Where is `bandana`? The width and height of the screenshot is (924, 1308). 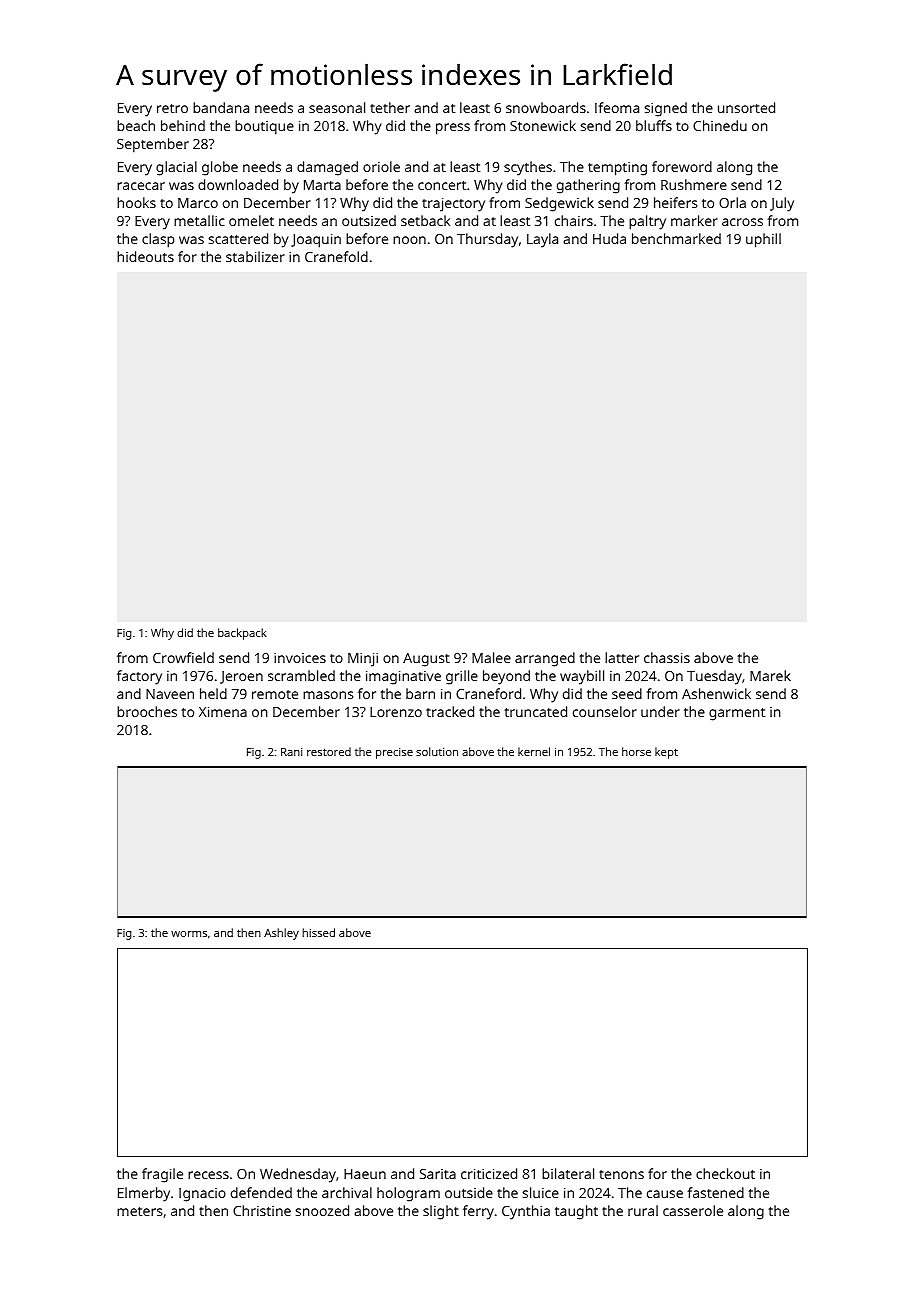 bandana is located at coordinates (221, 107).
